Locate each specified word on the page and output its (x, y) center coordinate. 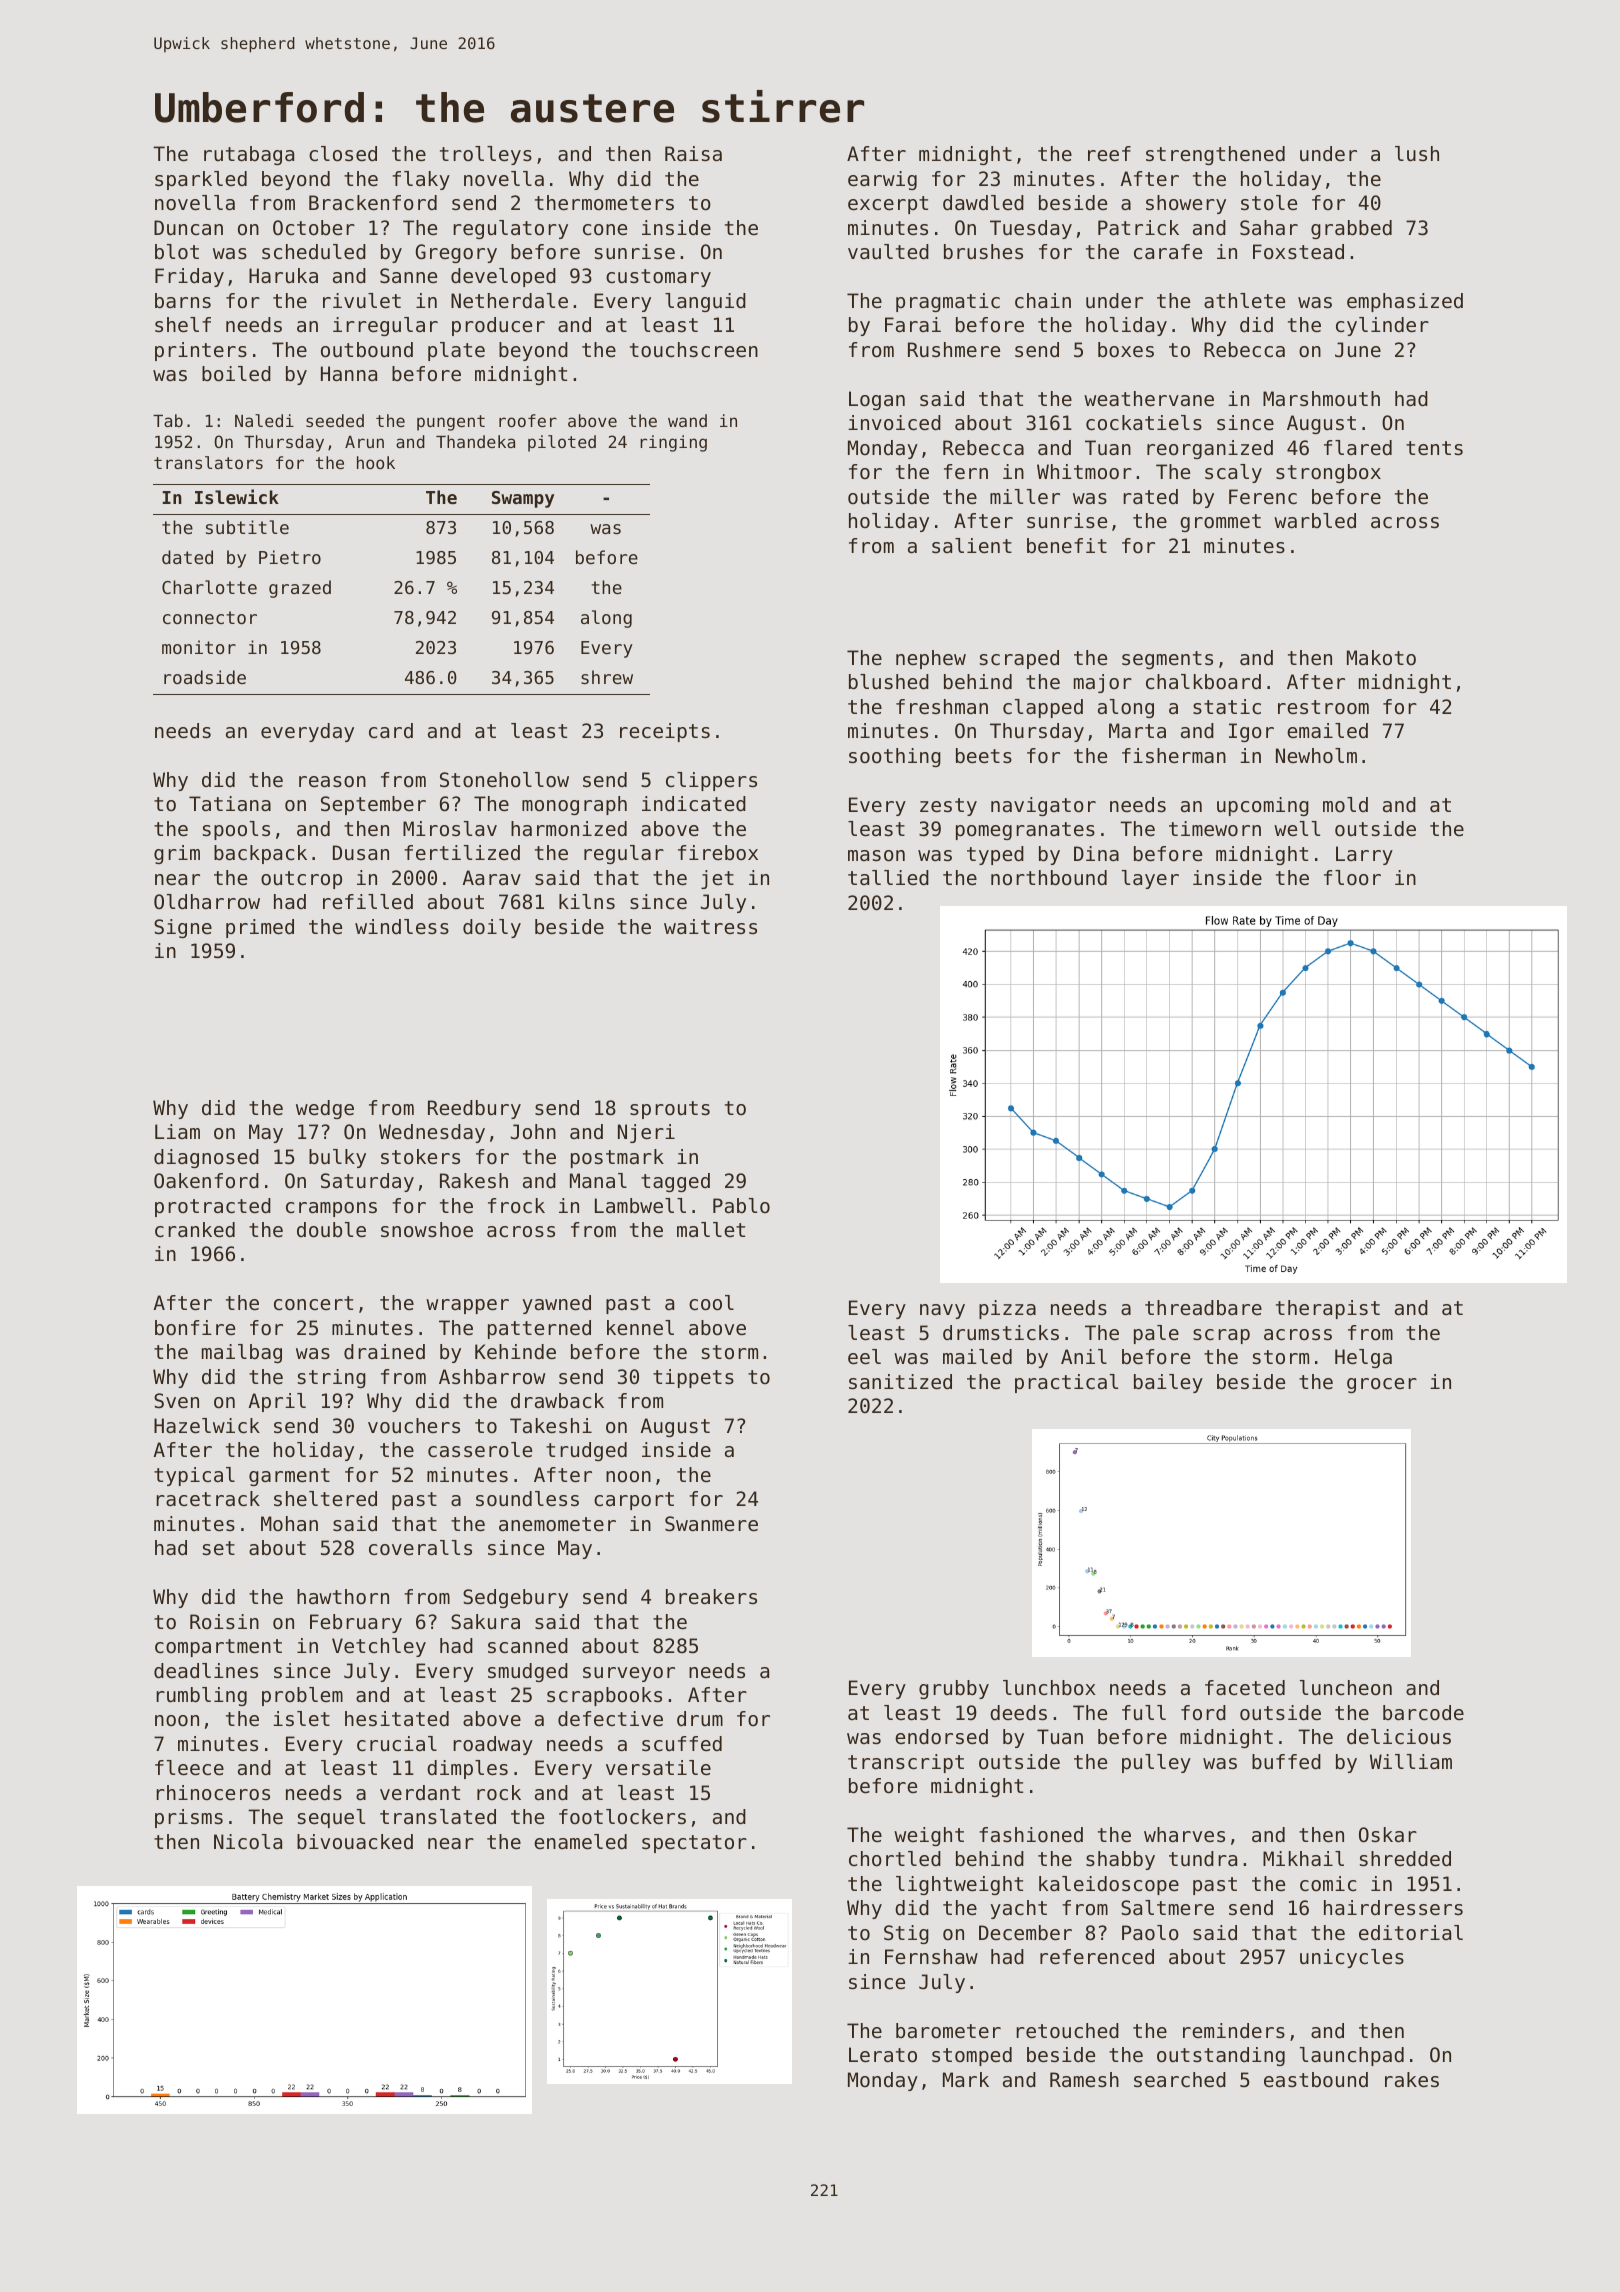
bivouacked (355, 1842)
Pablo (741, 1206)
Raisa (693, 154)
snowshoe (427, 1230)
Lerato (883, 2055)
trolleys (486, 155)
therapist (1328, 1309)
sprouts (670, 1110)
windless (402, 927)
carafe (1168, 251)
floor (1352, 878)
